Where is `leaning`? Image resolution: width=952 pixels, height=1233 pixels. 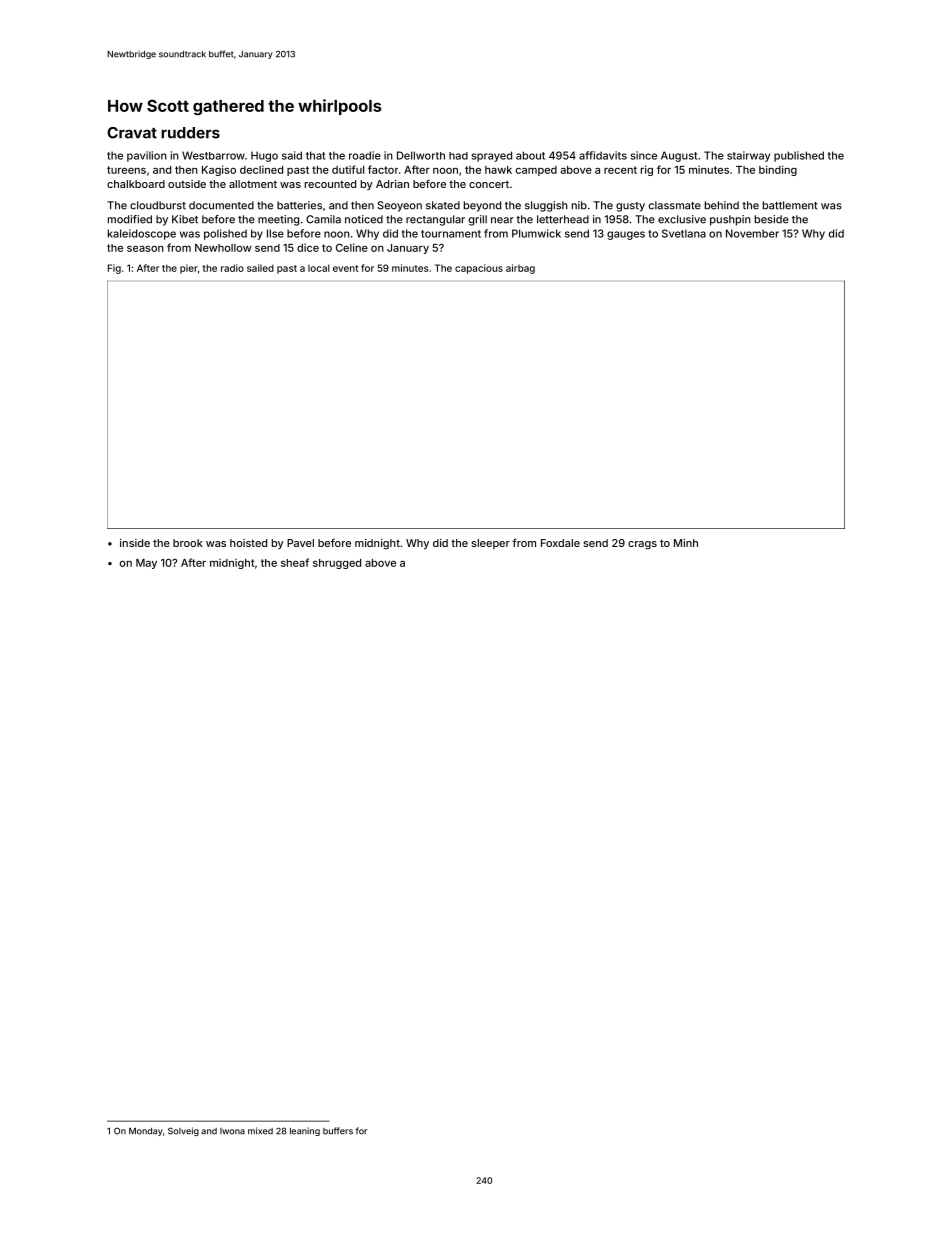
leaning is located at coordinates (305, 1131).
